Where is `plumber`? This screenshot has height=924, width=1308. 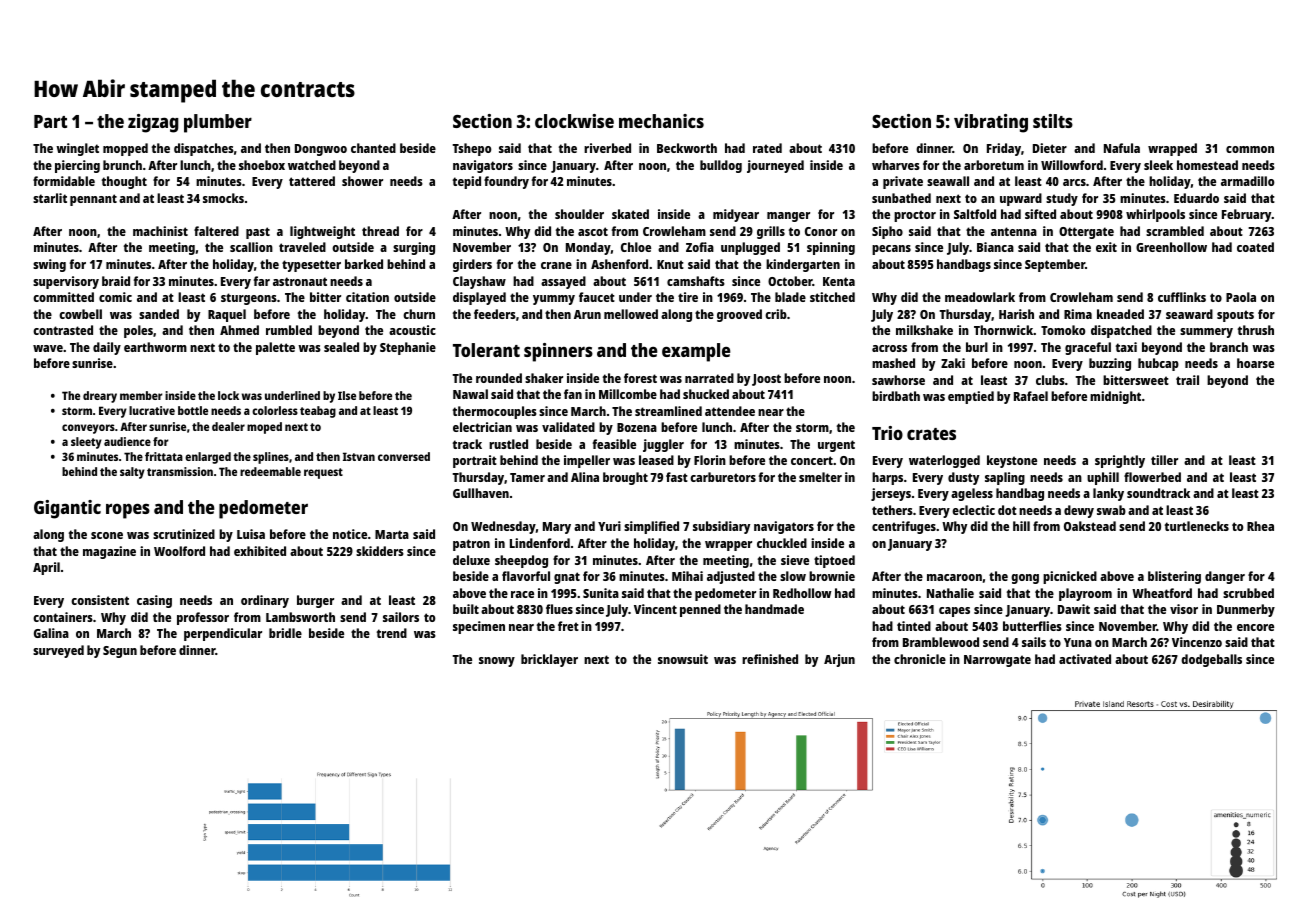 plumber is located at coordinates (218, 123).
